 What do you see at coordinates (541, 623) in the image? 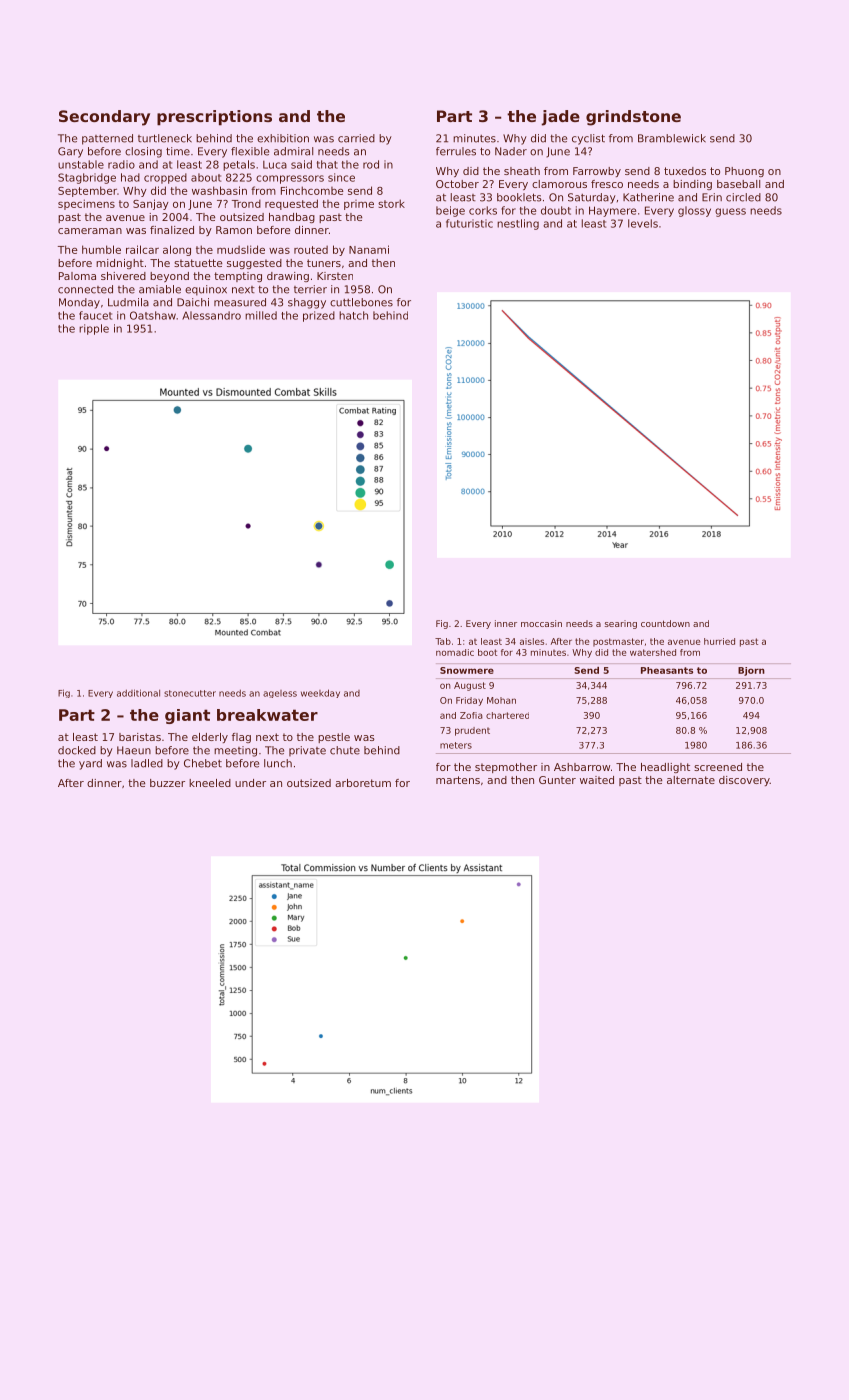
I see `moccasin` at bounding box center [541, 623].
